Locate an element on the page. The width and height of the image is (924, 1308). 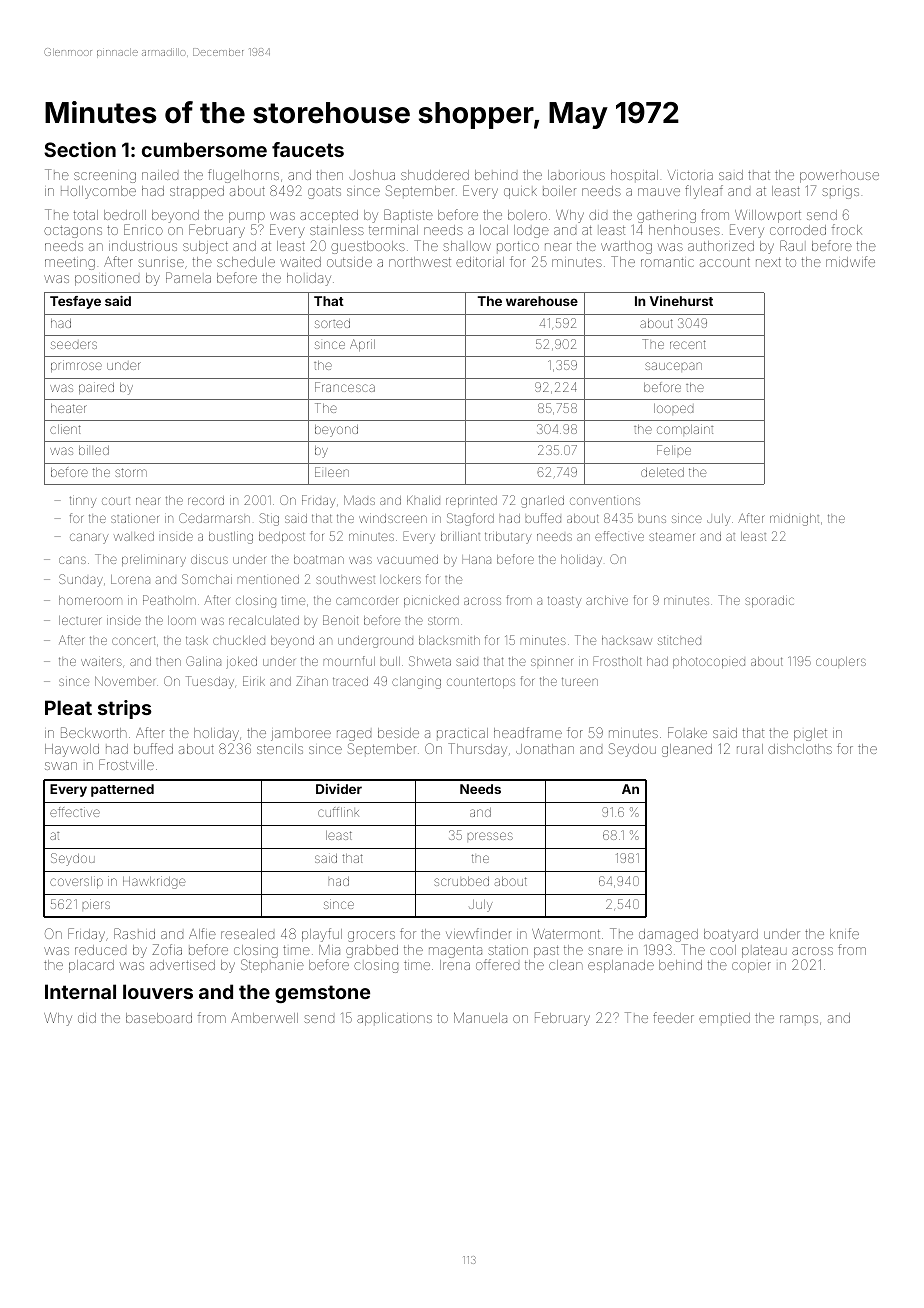
Amberwell is located at coordinates (264, 1017).
